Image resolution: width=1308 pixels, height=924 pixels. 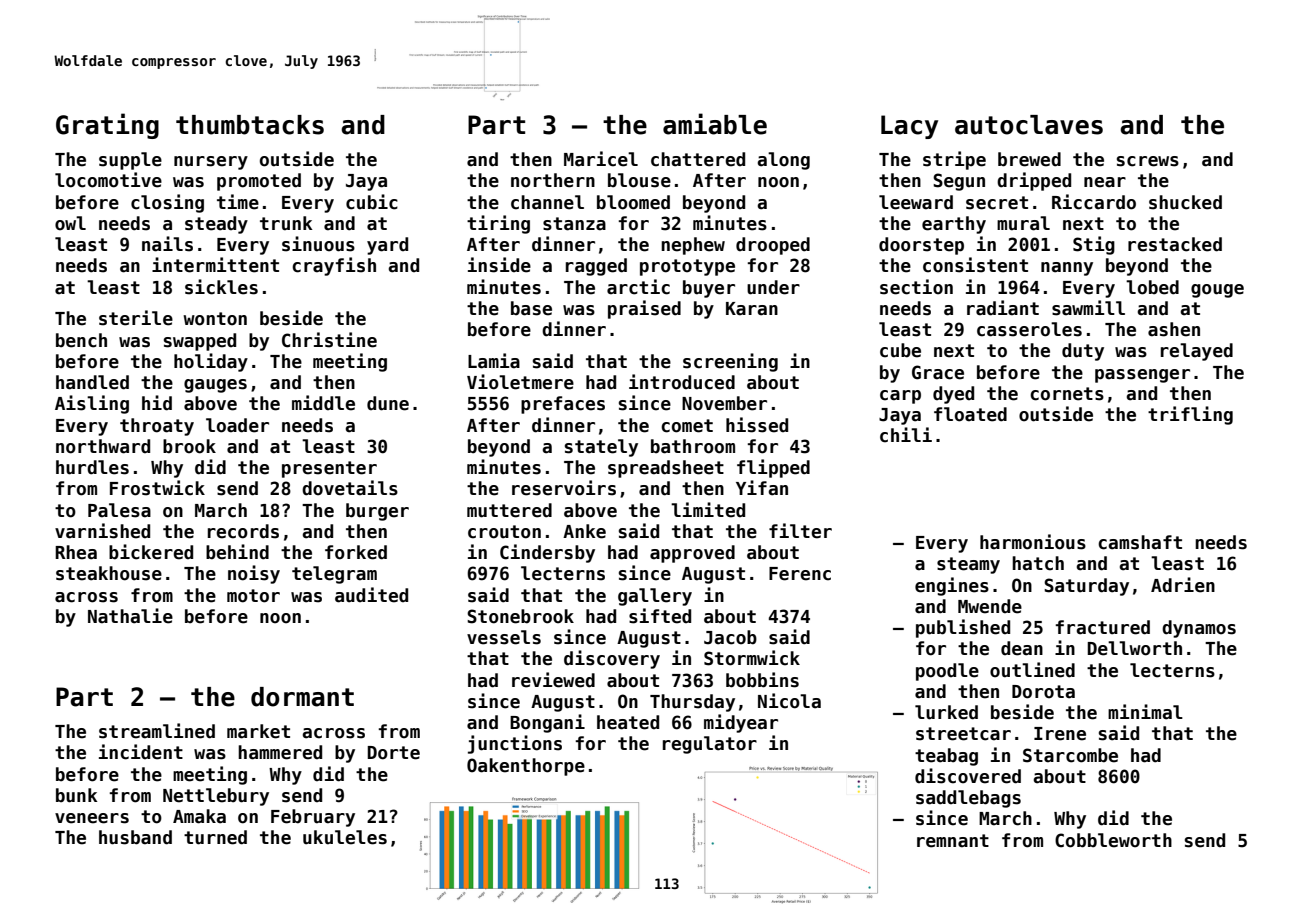 What do you see at coordinates (216, 225) in the image?
I see `steady` at bounding box center [216, 225].
